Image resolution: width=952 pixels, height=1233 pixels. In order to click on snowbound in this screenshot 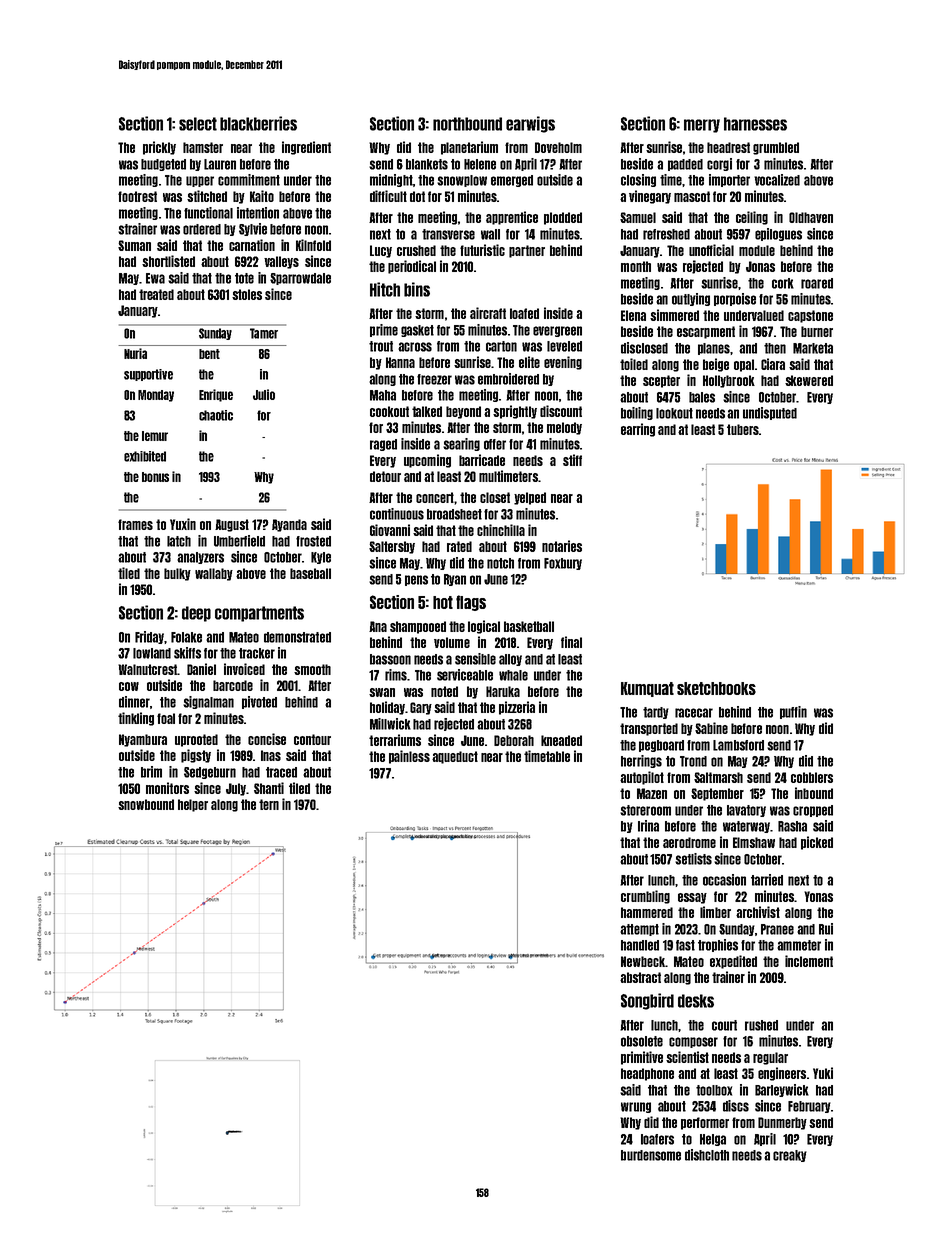, I will do `click(146, 804)`.
